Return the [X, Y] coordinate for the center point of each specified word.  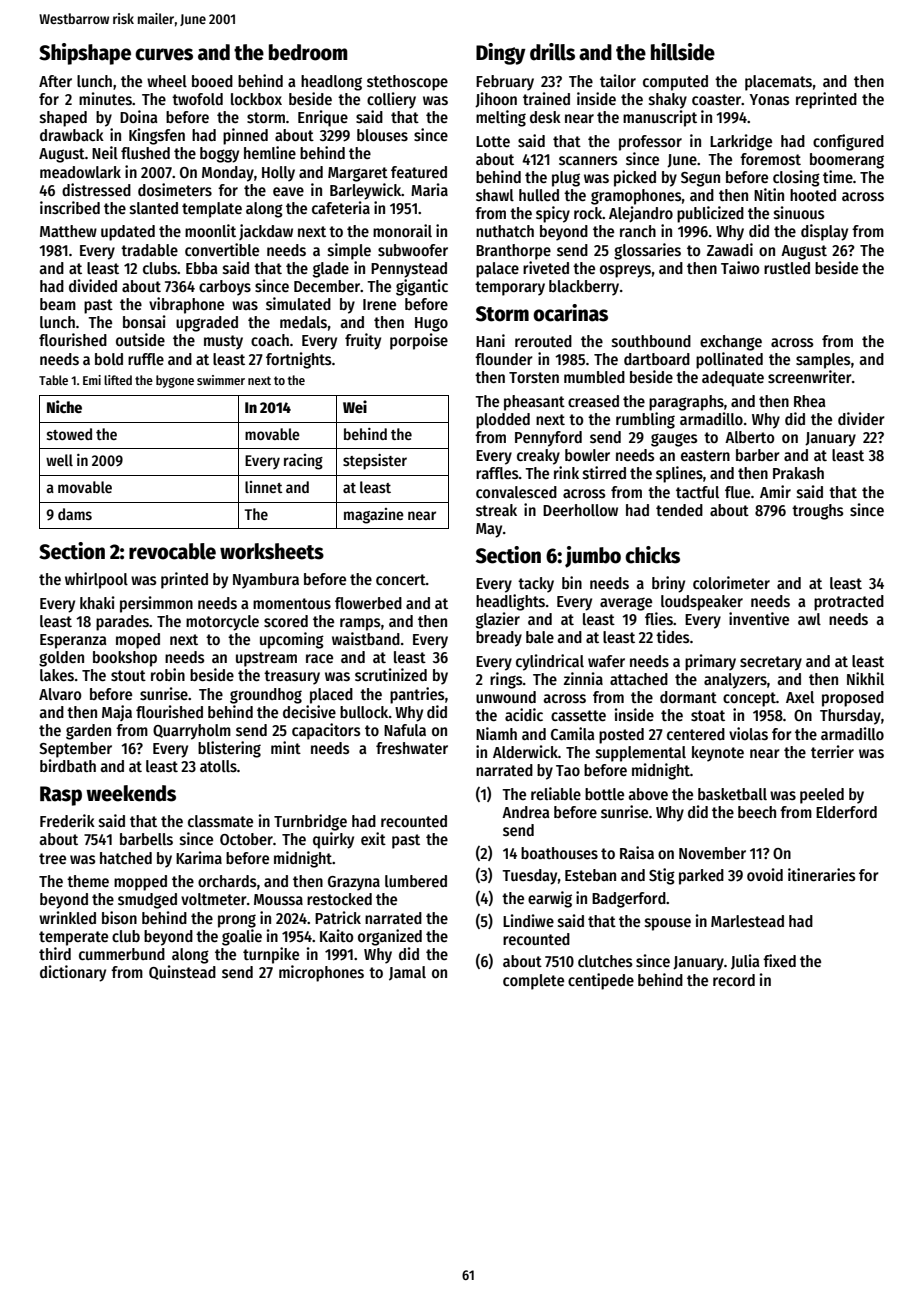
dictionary [73, 973]
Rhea [809, 401]
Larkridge [741, 142]
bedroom [308, 52]
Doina [138, 116]
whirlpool [96, 580]
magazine [374, 516]
